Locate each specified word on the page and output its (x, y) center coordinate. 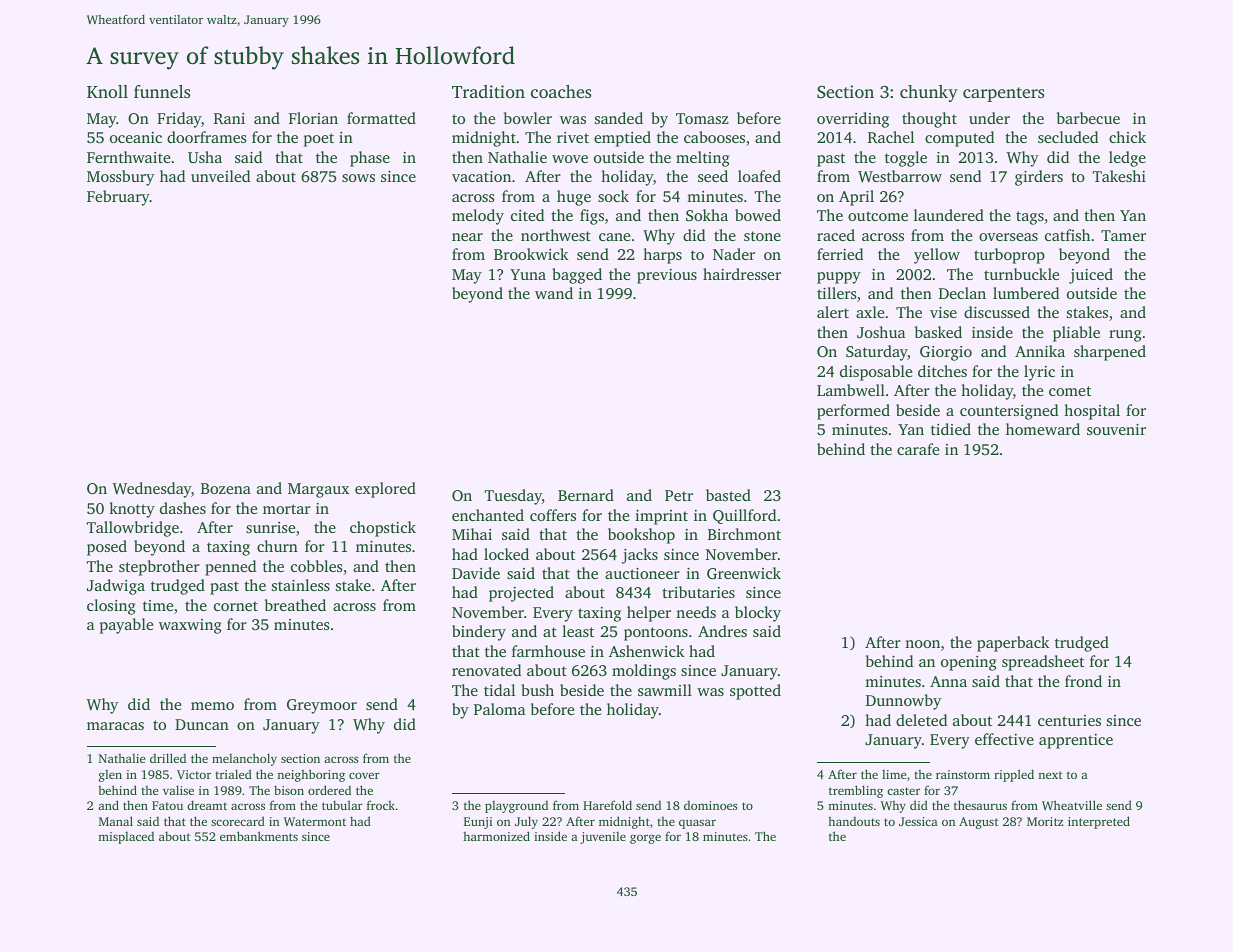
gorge (645, 839)
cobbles (317, 566)
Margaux (318, 490)
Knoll (107, 91)
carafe (918, 449)
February (118, 198)
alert (833, 312)
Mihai (472, 534)
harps (662, 256)
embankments (259, 836)
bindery (479, 633)
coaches (561, 91)
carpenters (1003, 94)
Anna (948, 681)
